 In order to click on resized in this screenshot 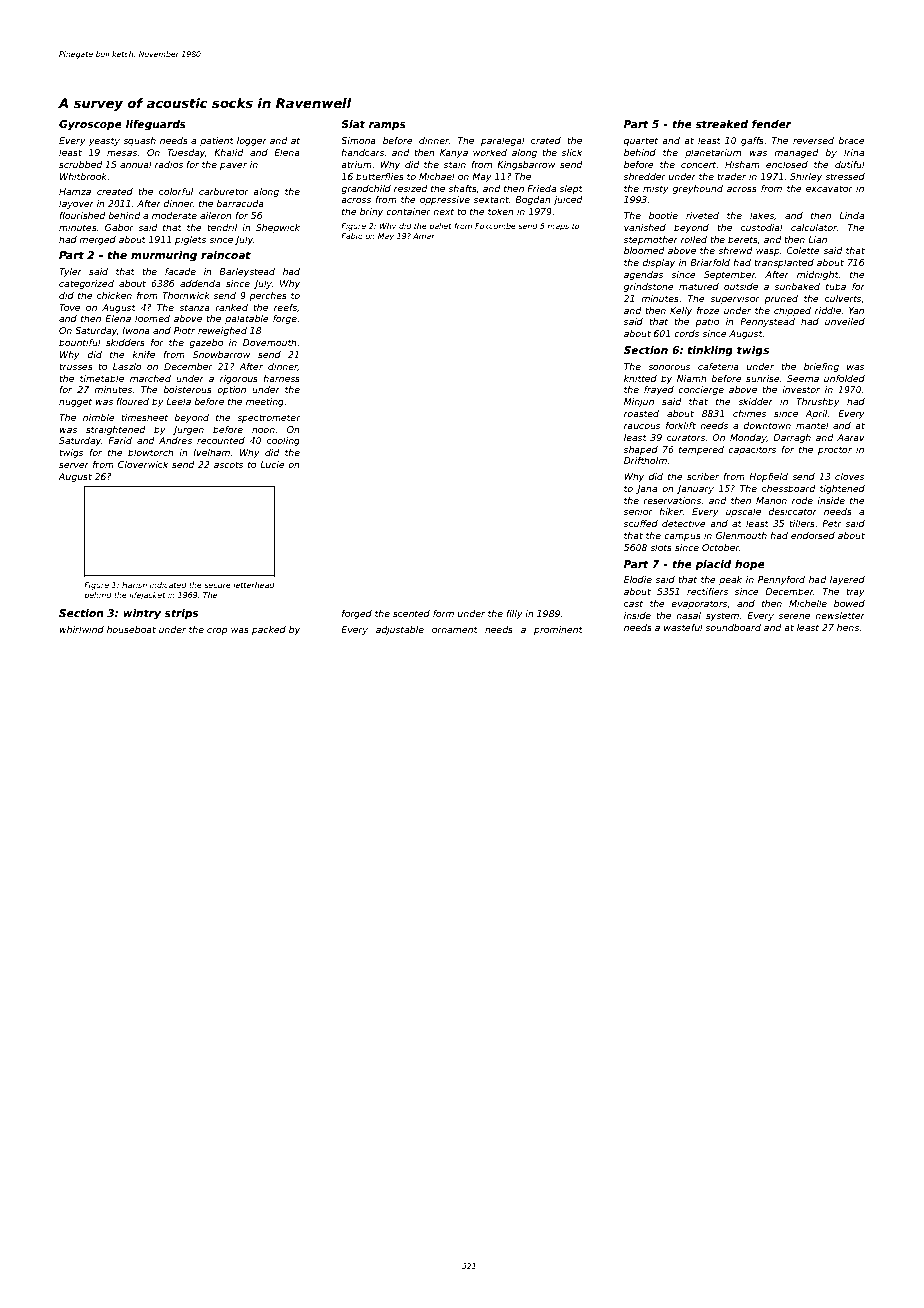, I will do `click(411, 188)`.
